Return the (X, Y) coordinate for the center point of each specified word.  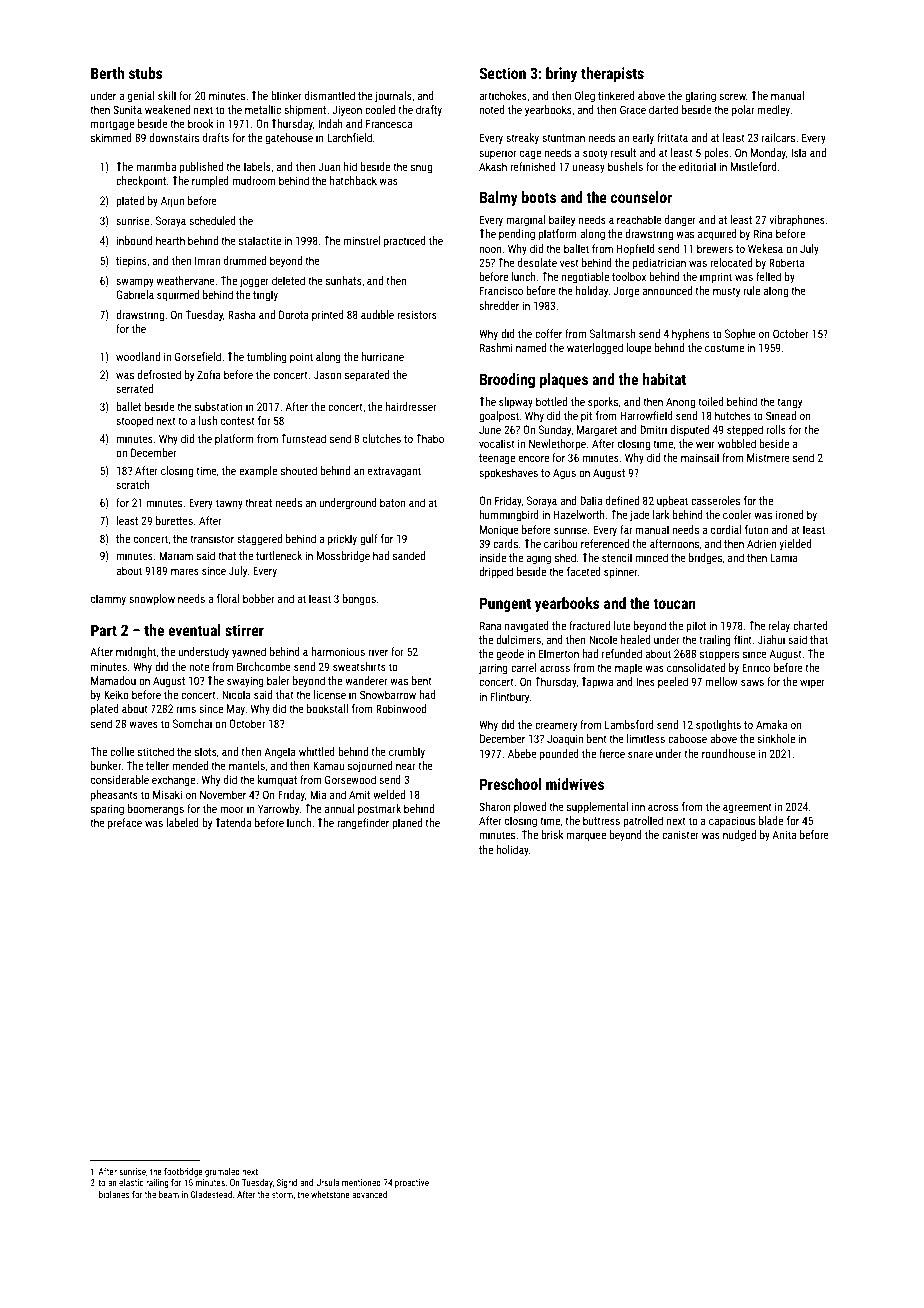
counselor (642, 197)
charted (810, 625)
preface (125, 824)
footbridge (183, 1172)
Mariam (176, 555)
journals (393, 97)
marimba (156, 166)
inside (492, 557)
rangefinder (363, 824)
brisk (552, 834)
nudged (739, 836)
